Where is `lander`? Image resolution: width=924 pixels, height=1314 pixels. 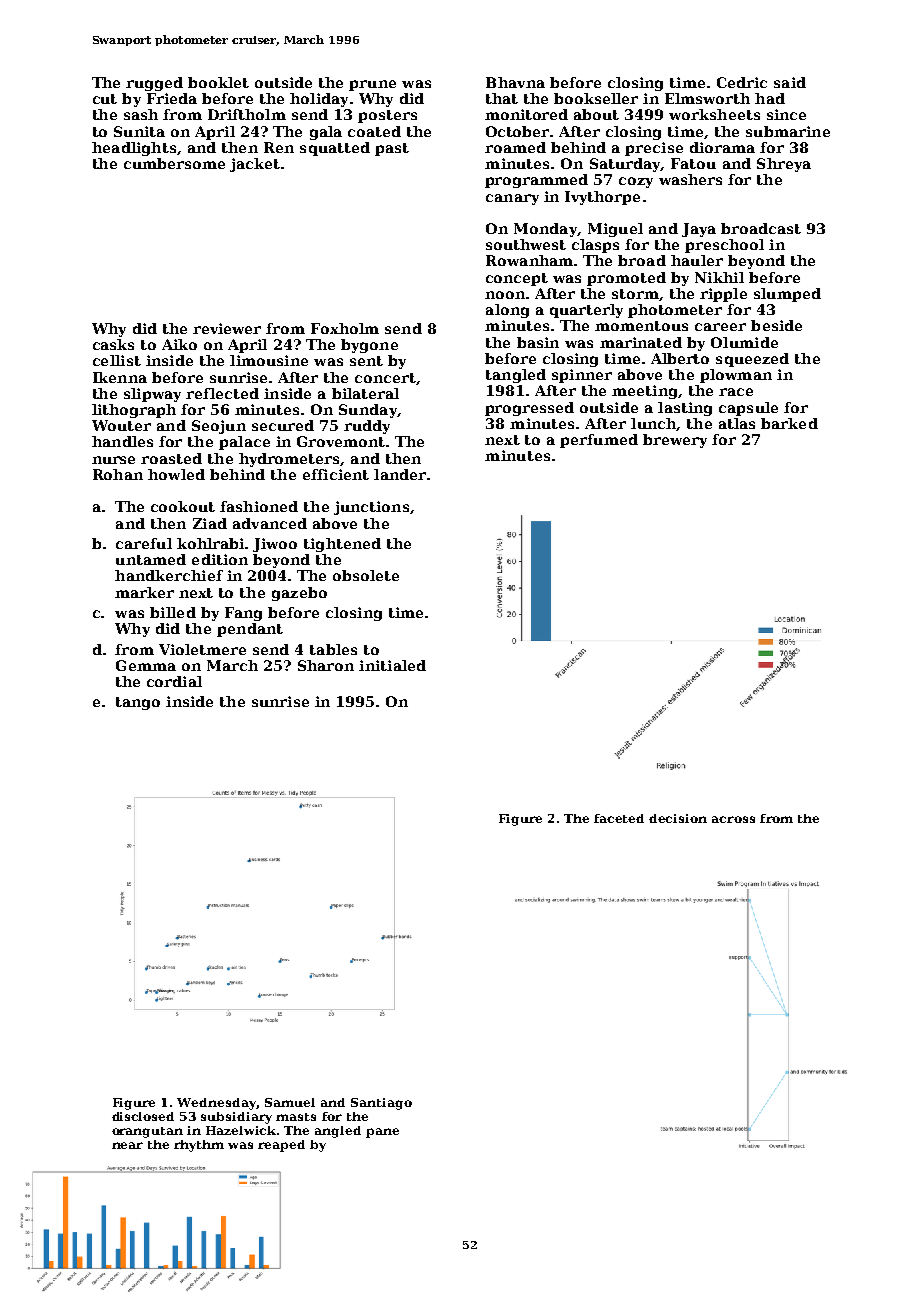 lander is located at coordinates (400, 474).
